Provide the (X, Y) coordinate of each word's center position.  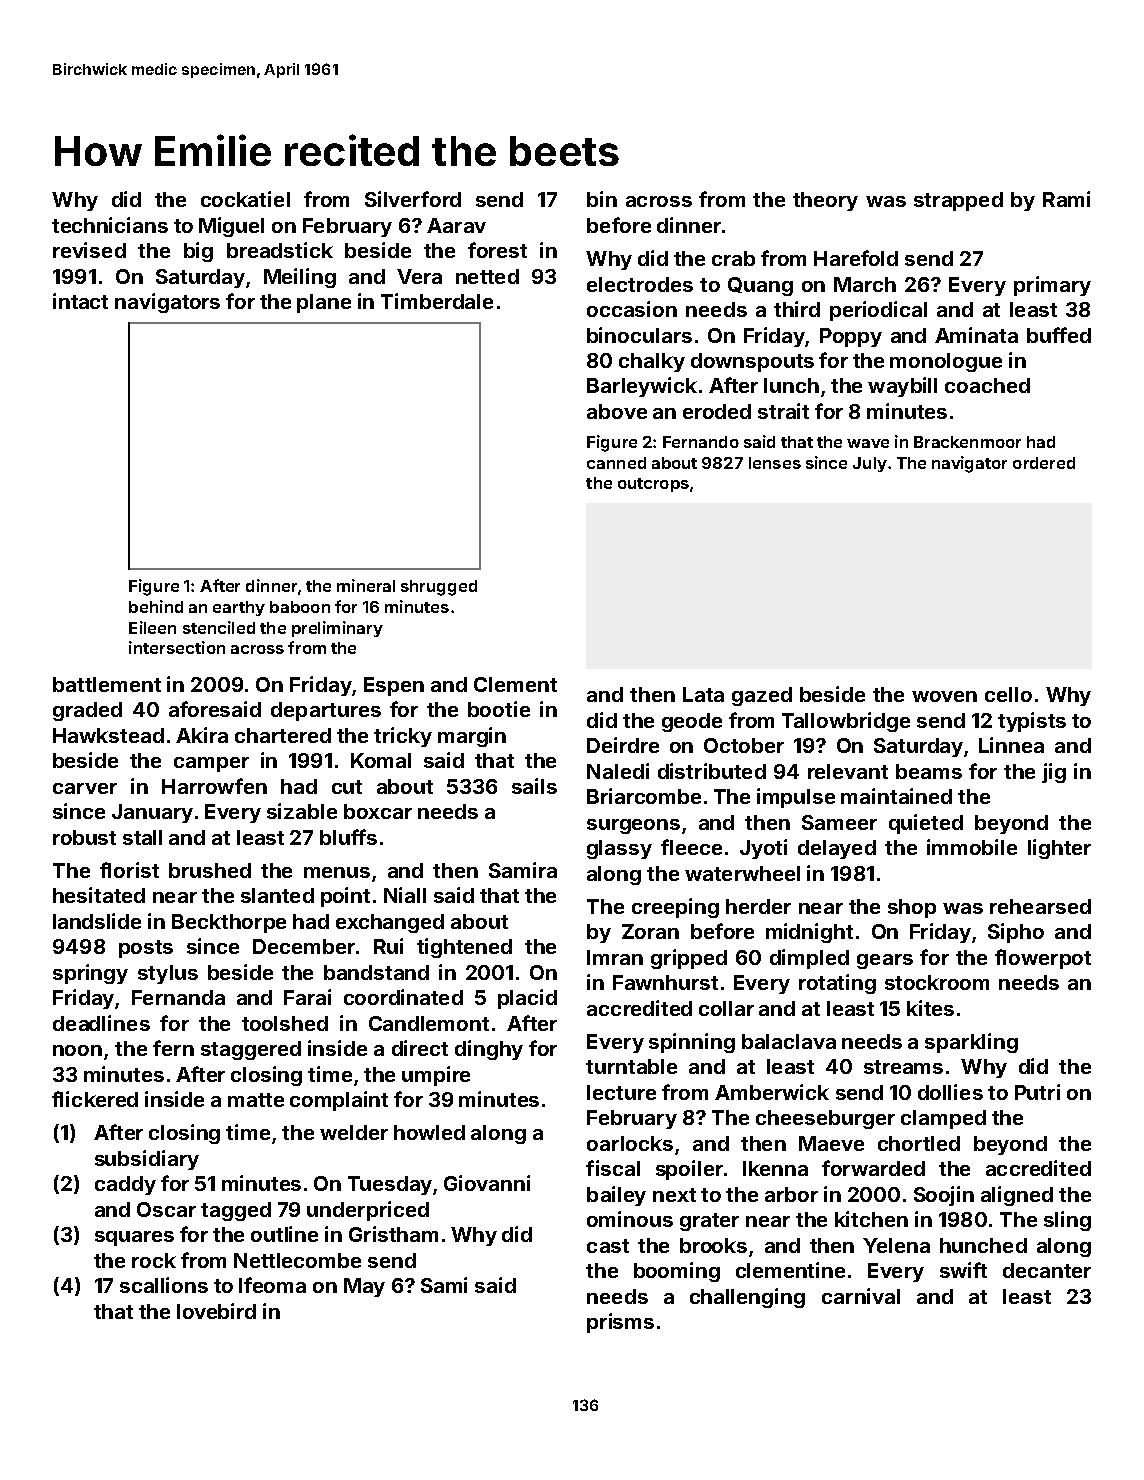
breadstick (280, 250)
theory (825, 201)
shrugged (439, 588)
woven (944, 696)
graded (87, 711)
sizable (302, 811)
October (744, 745)
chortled (919, 1143)
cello (1008, 694)
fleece (691, 847)
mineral (366, 585)
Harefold (856, 258)
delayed (837, 849)
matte (256, 1100)
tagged (236, 1211)
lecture (621, 1092)
